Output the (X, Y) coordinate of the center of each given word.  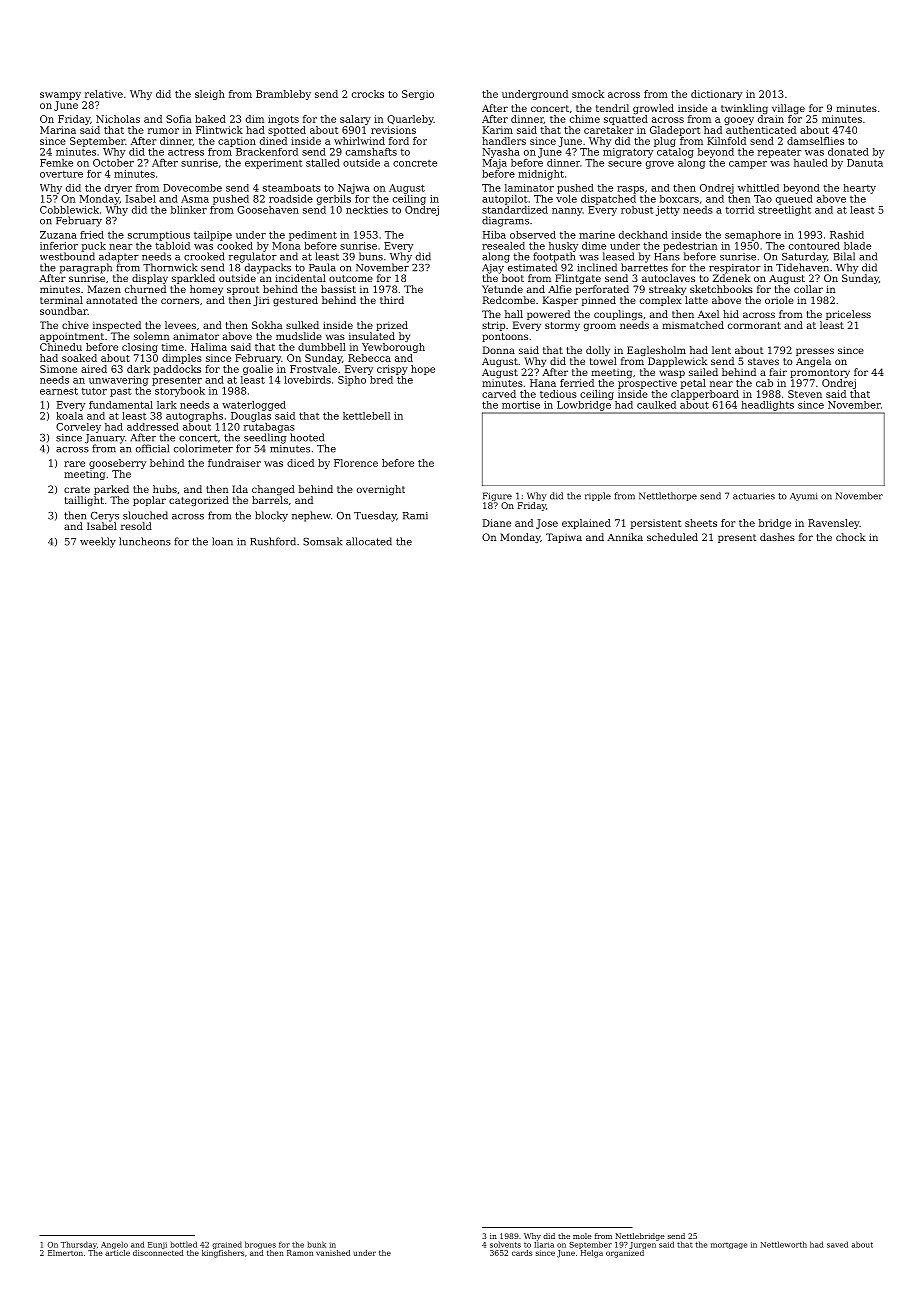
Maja (494, 164)
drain (771, 119)
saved (837, 1244)
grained (227, 1245)
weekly (98, 542)
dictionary (716, 95)
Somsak (322, 541)
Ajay (493, 269)
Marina (58, 130)
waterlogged (254, 406)
